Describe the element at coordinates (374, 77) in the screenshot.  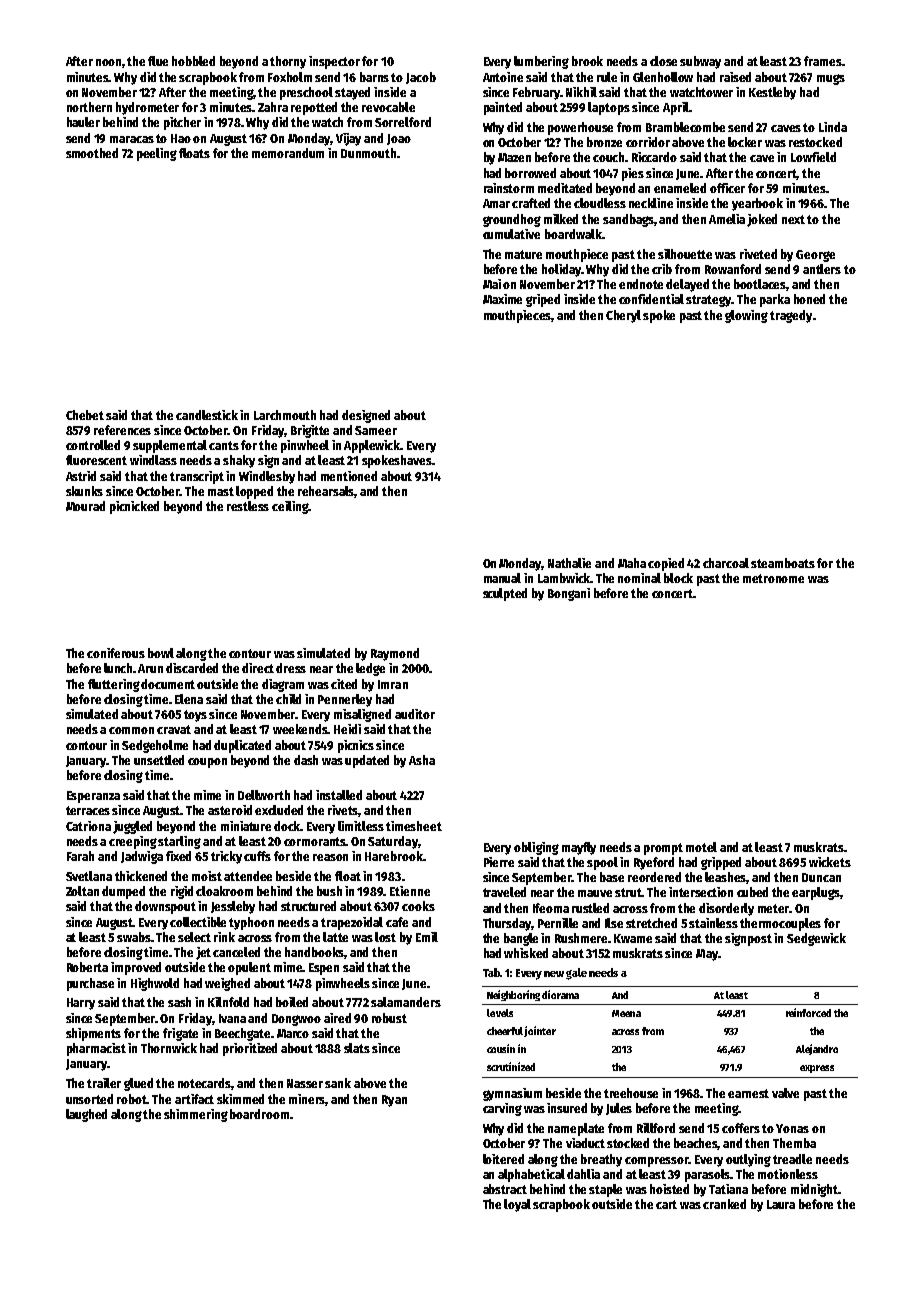
I see `barns` at that location.
